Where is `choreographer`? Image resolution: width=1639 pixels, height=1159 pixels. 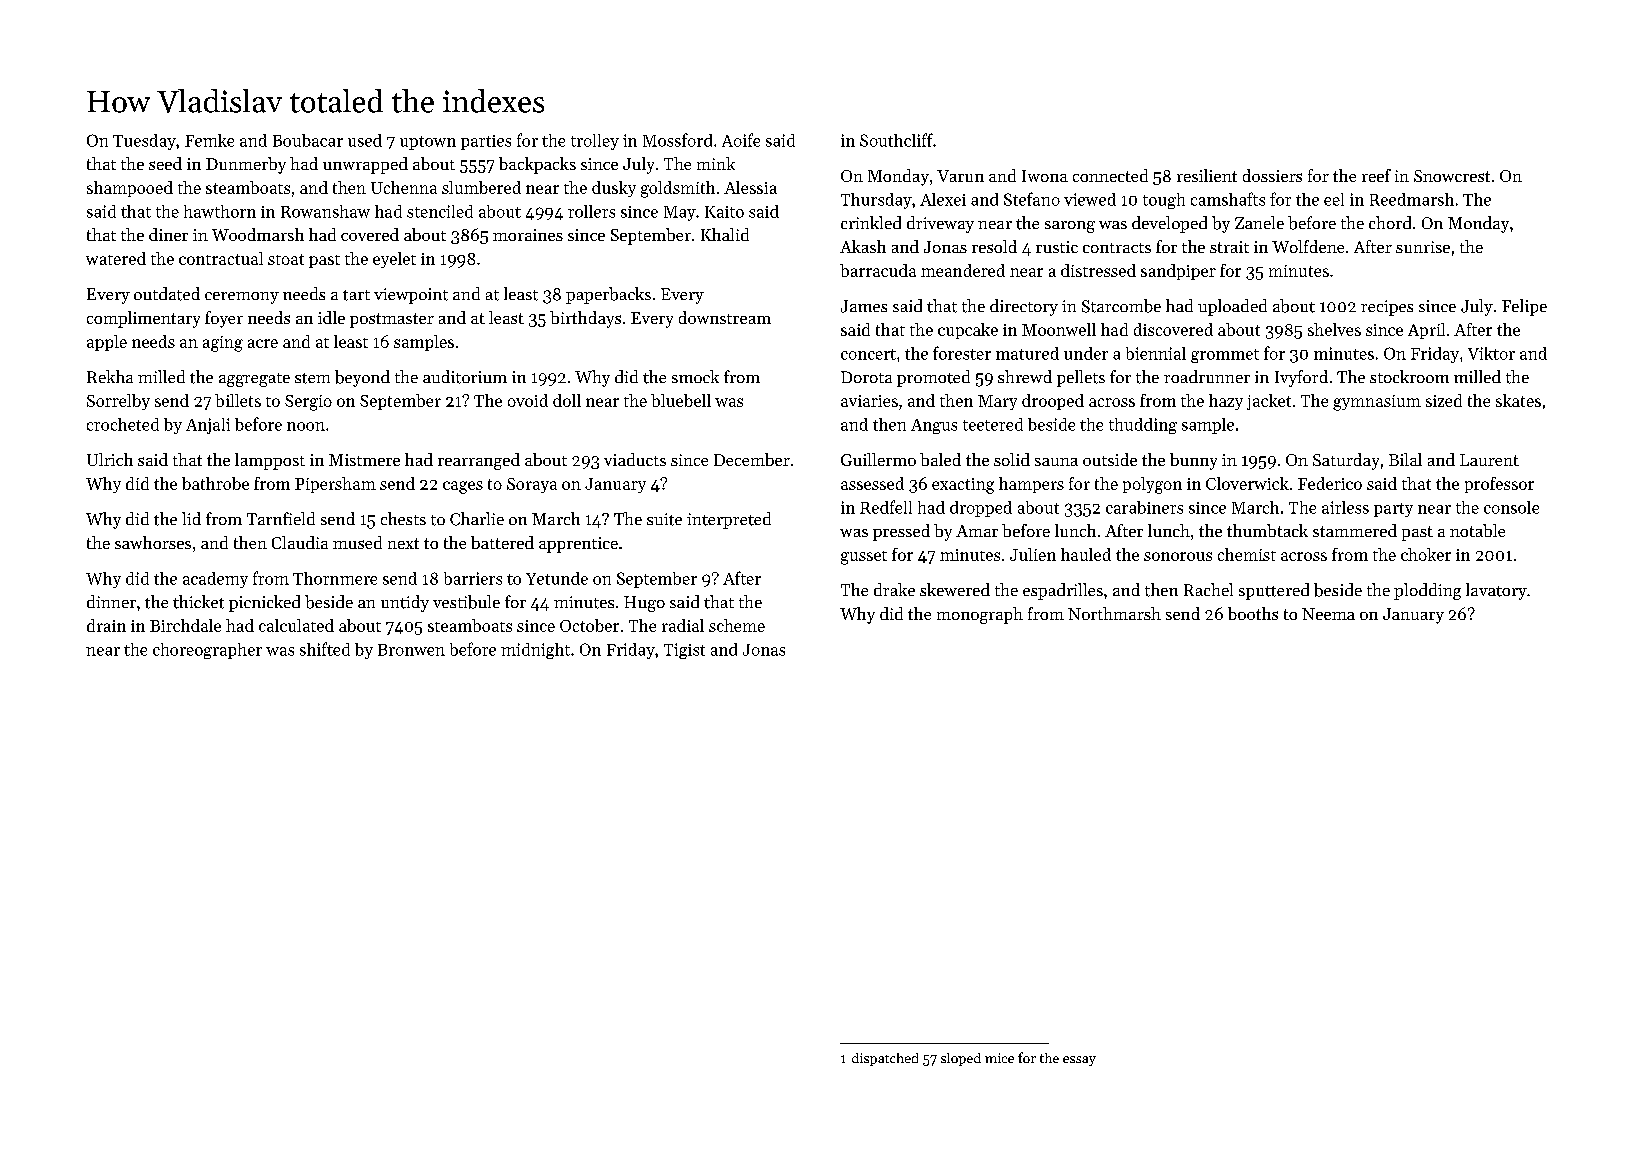 choreographer is located at coordinates (207, 651).
